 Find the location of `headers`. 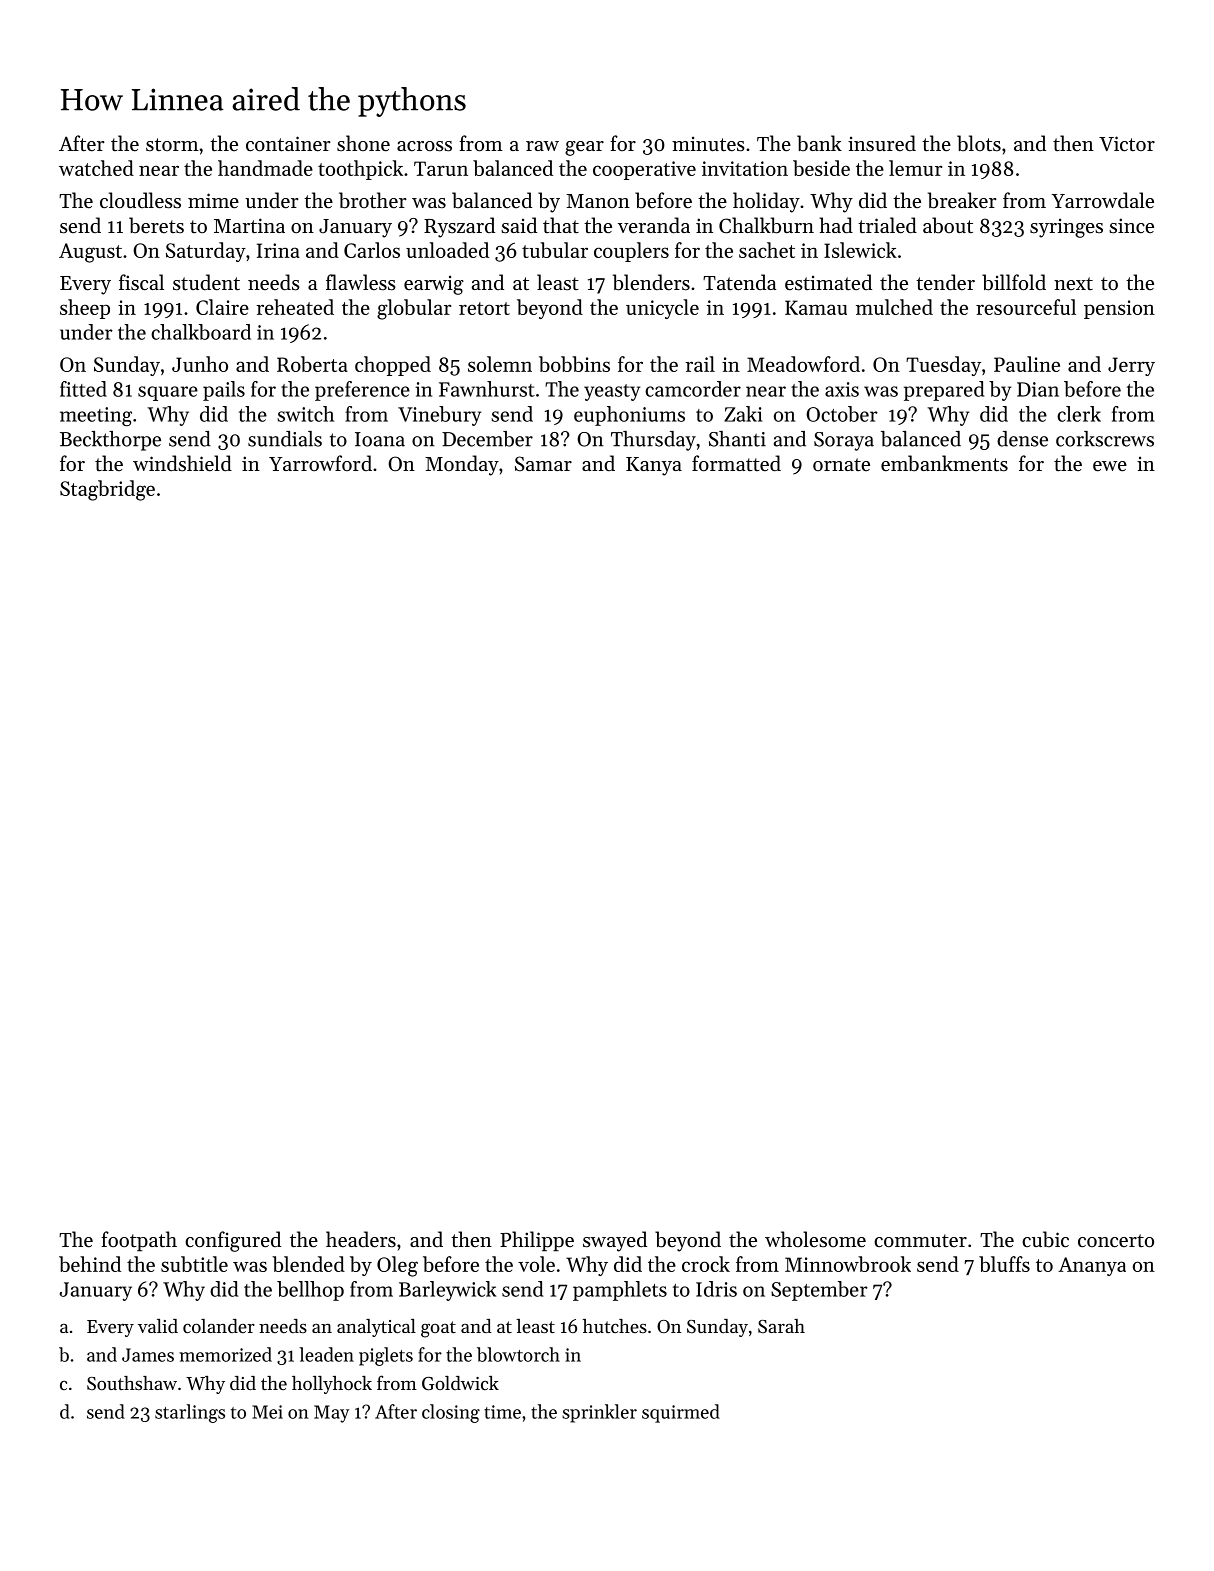

headers is located at coordinates (361, 1239).
